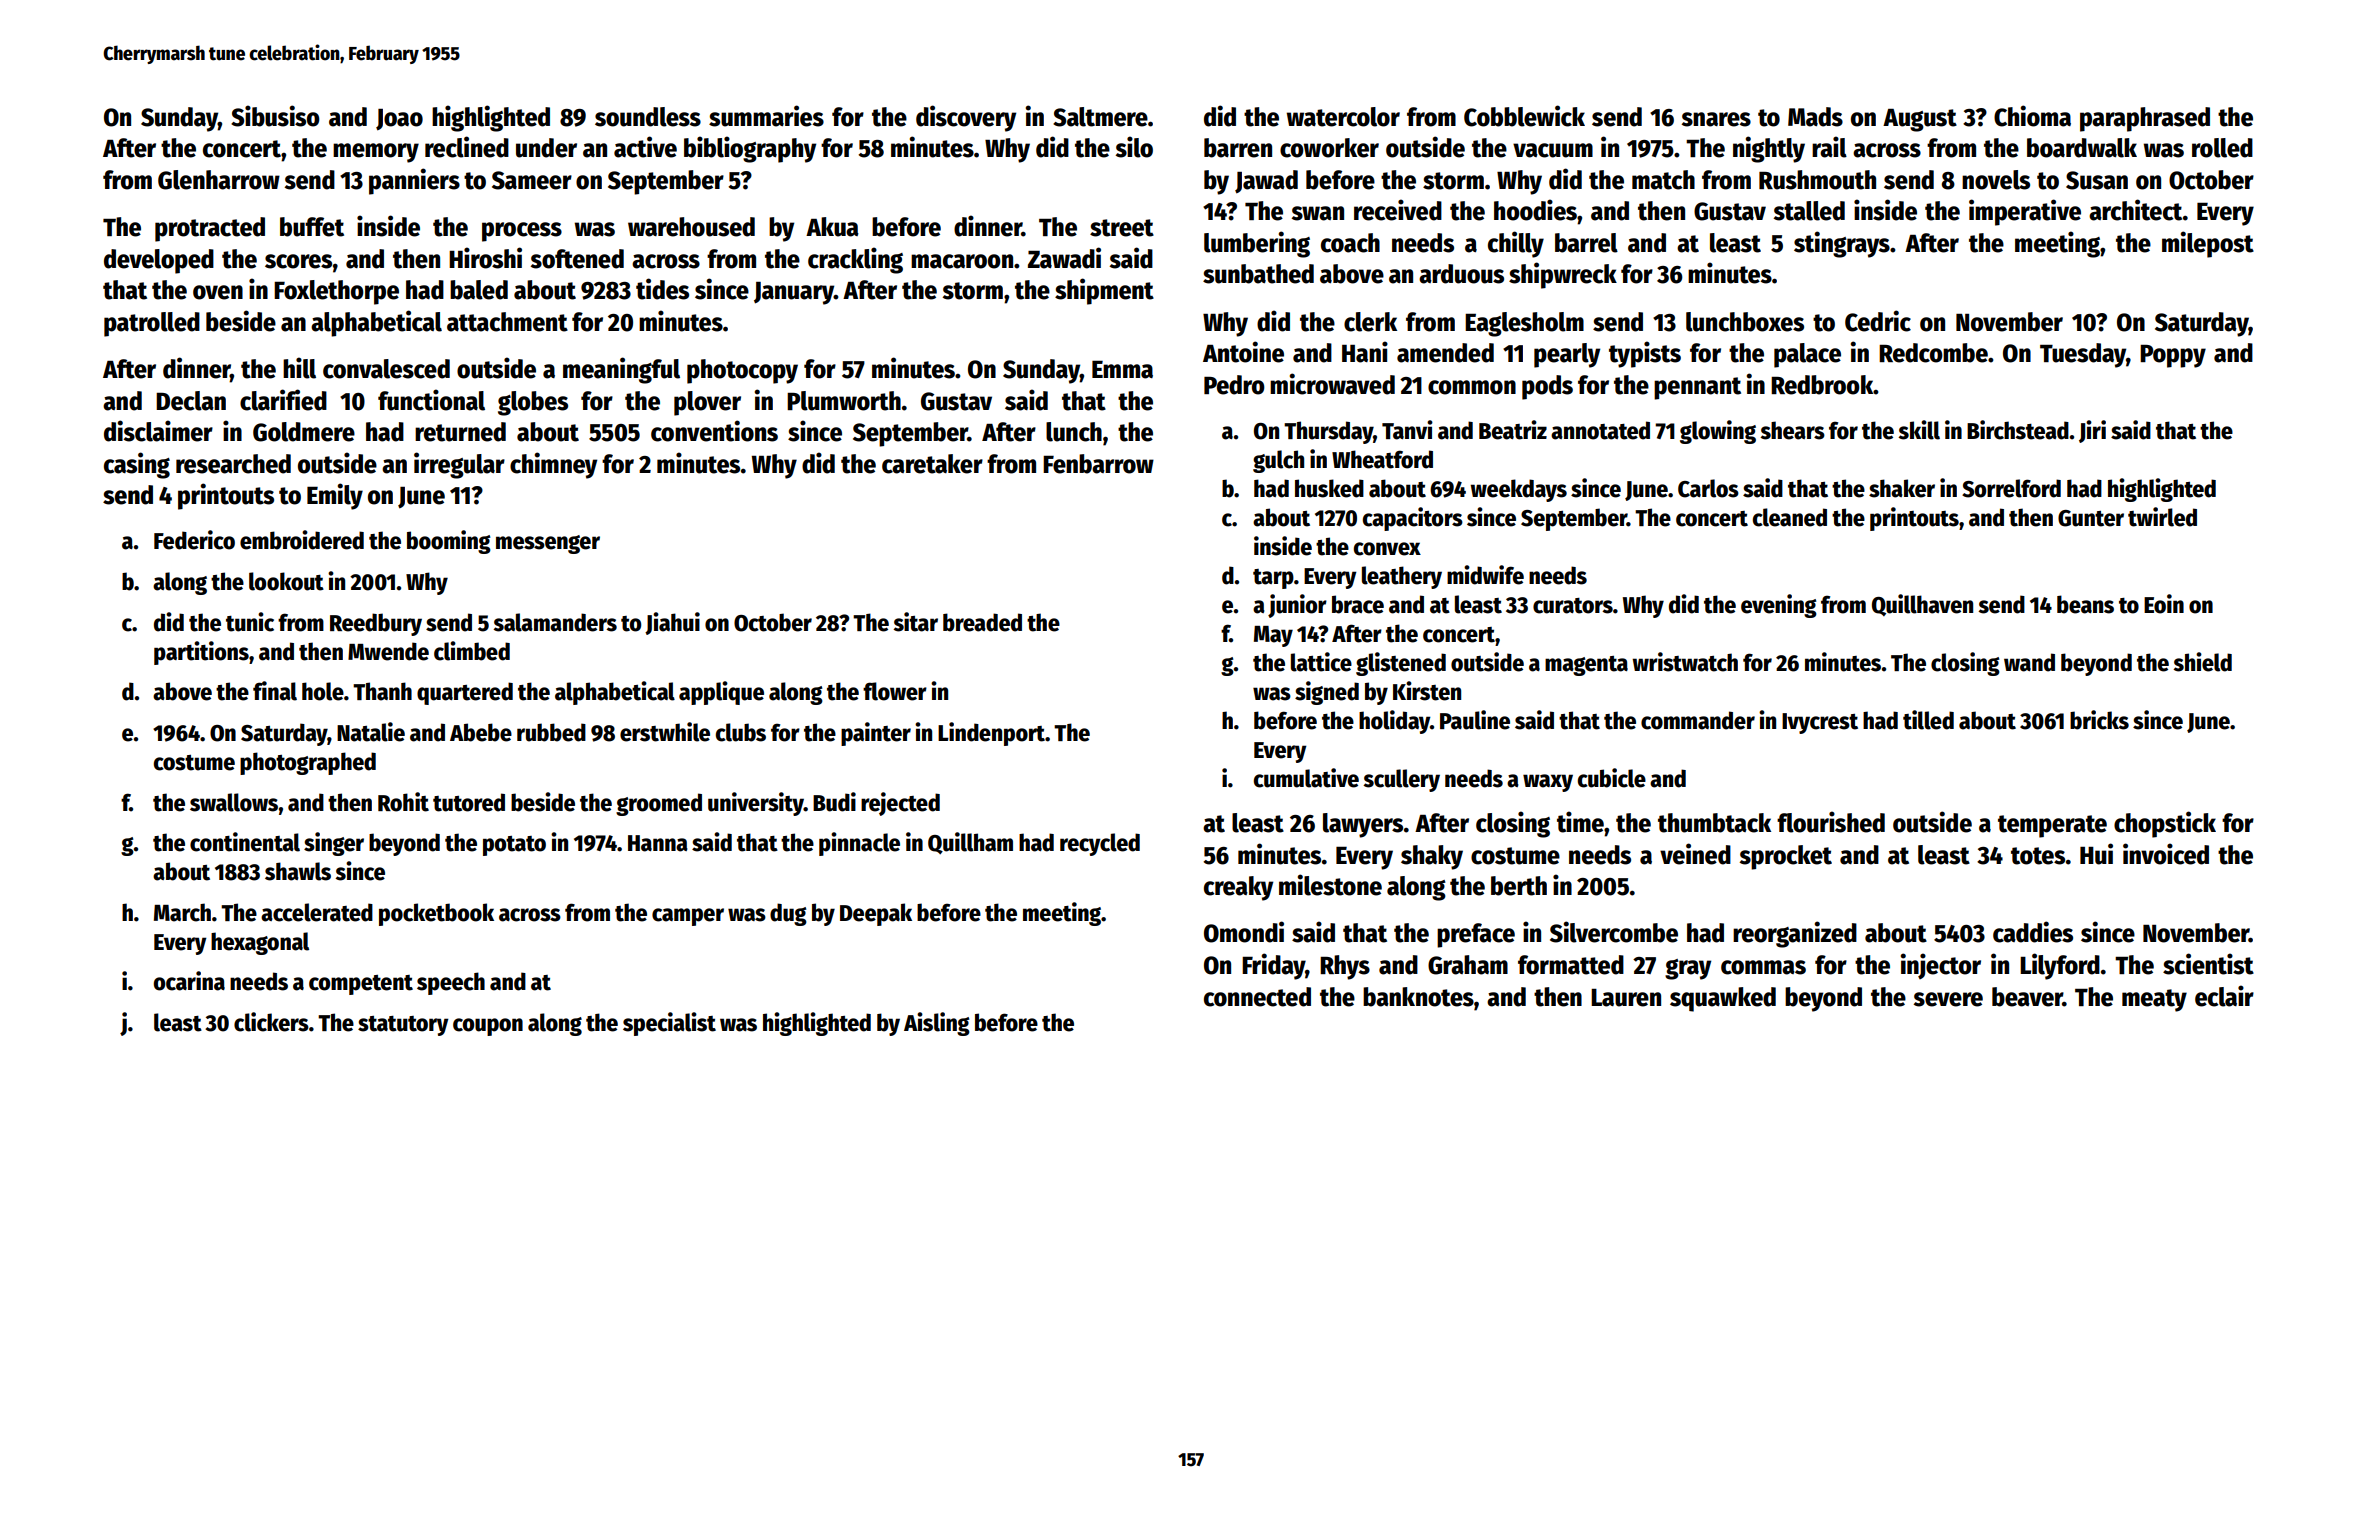 The image size is (2357, 1525). Describe the element at coordinates (1273, 636) in the document. I see `May` at that location.
